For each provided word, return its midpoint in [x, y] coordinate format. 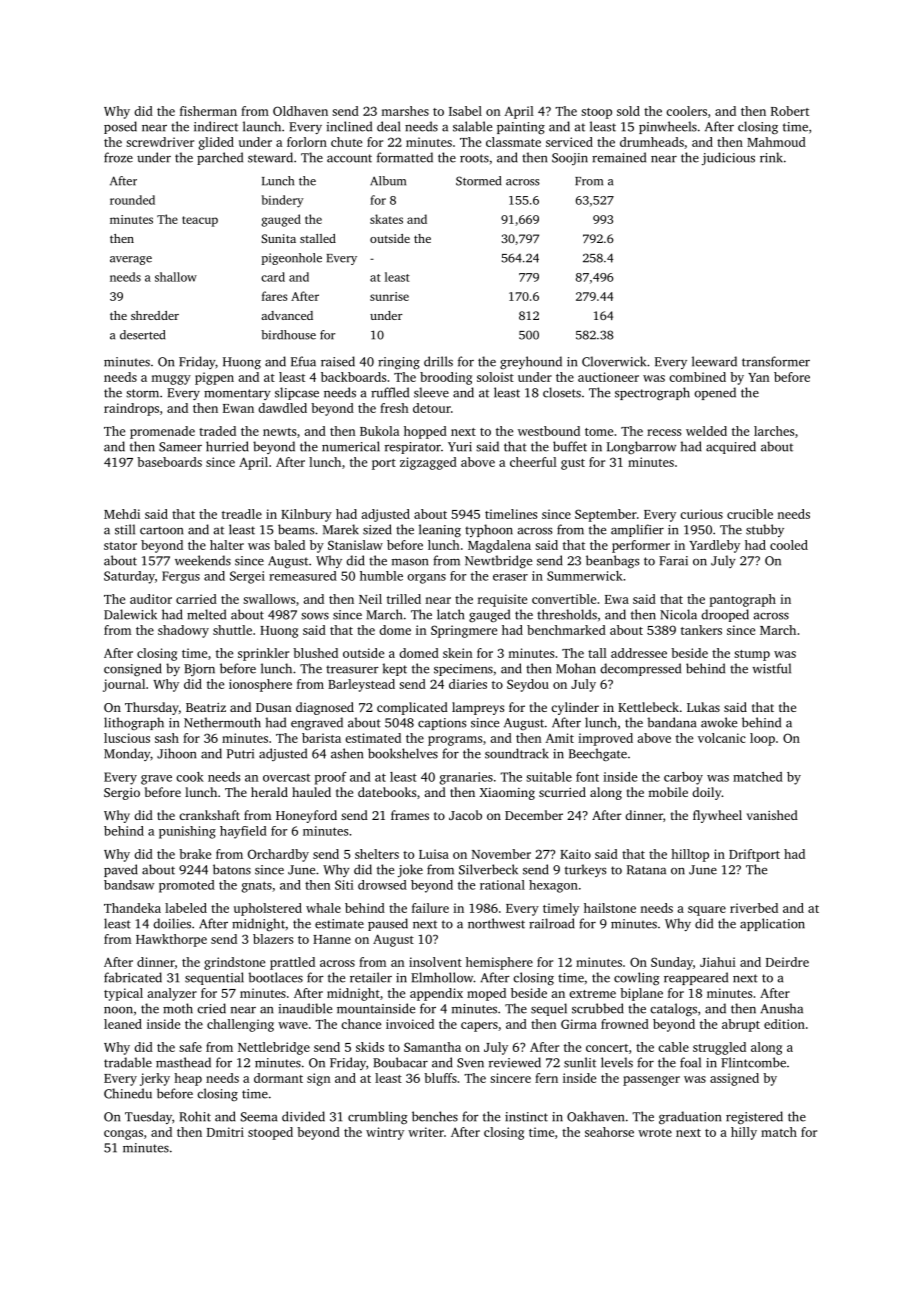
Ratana [646, 870]
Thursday [152, 708]
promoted [187, 886]
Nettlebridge [274, 1048]
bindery [283, 201]
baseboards [169, 462]
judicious [728, 158]
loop [762, 739]
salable [472, 126]
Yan [758, 377]
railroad [552, 923]
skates [386, 219]
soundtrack [517, 753]
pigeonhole [292, 259]
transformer [776, 361]
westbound [549, 431]
